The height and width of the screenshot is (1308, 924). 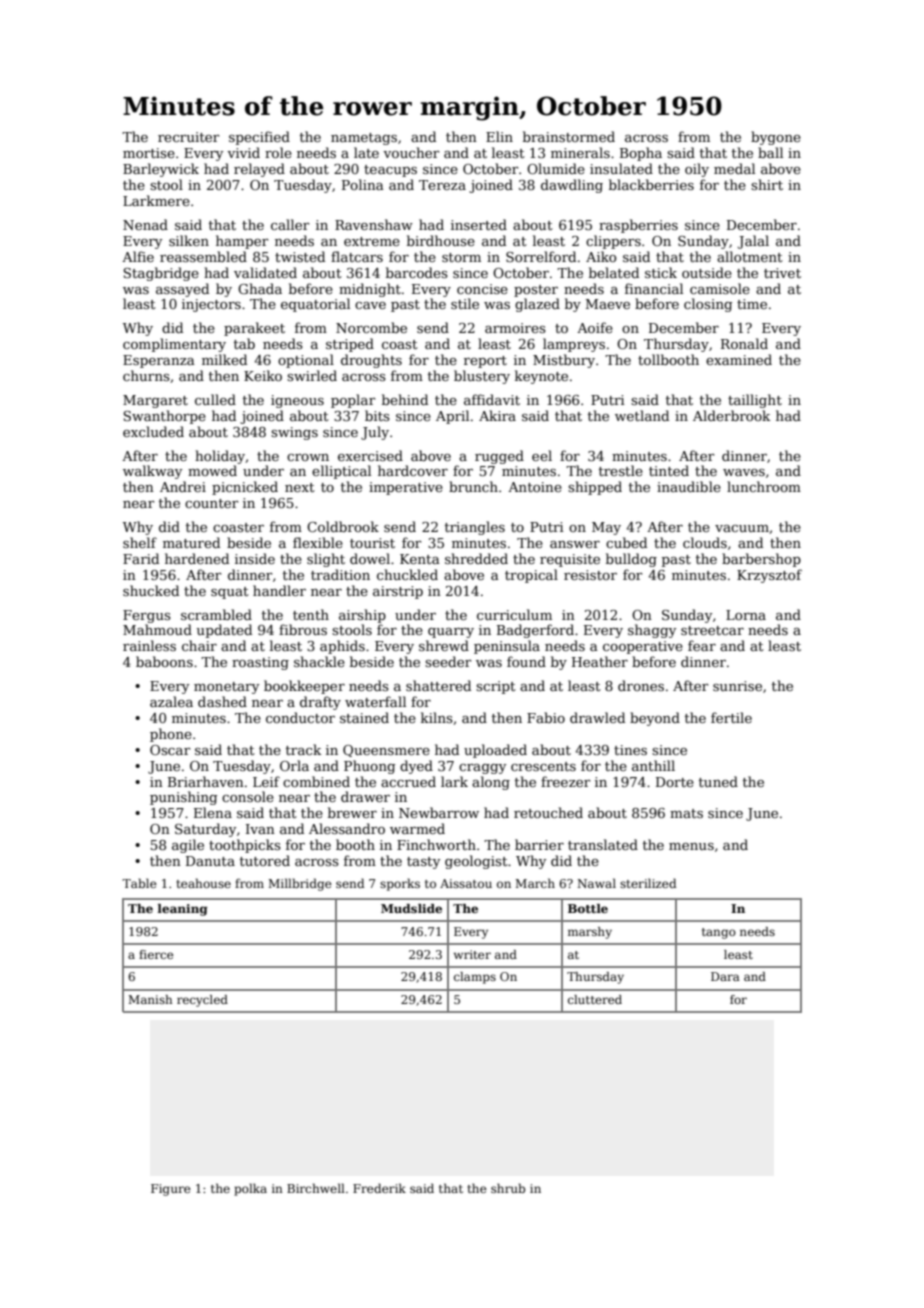 I want to click on Nenad, so click(x=145, y=224).
